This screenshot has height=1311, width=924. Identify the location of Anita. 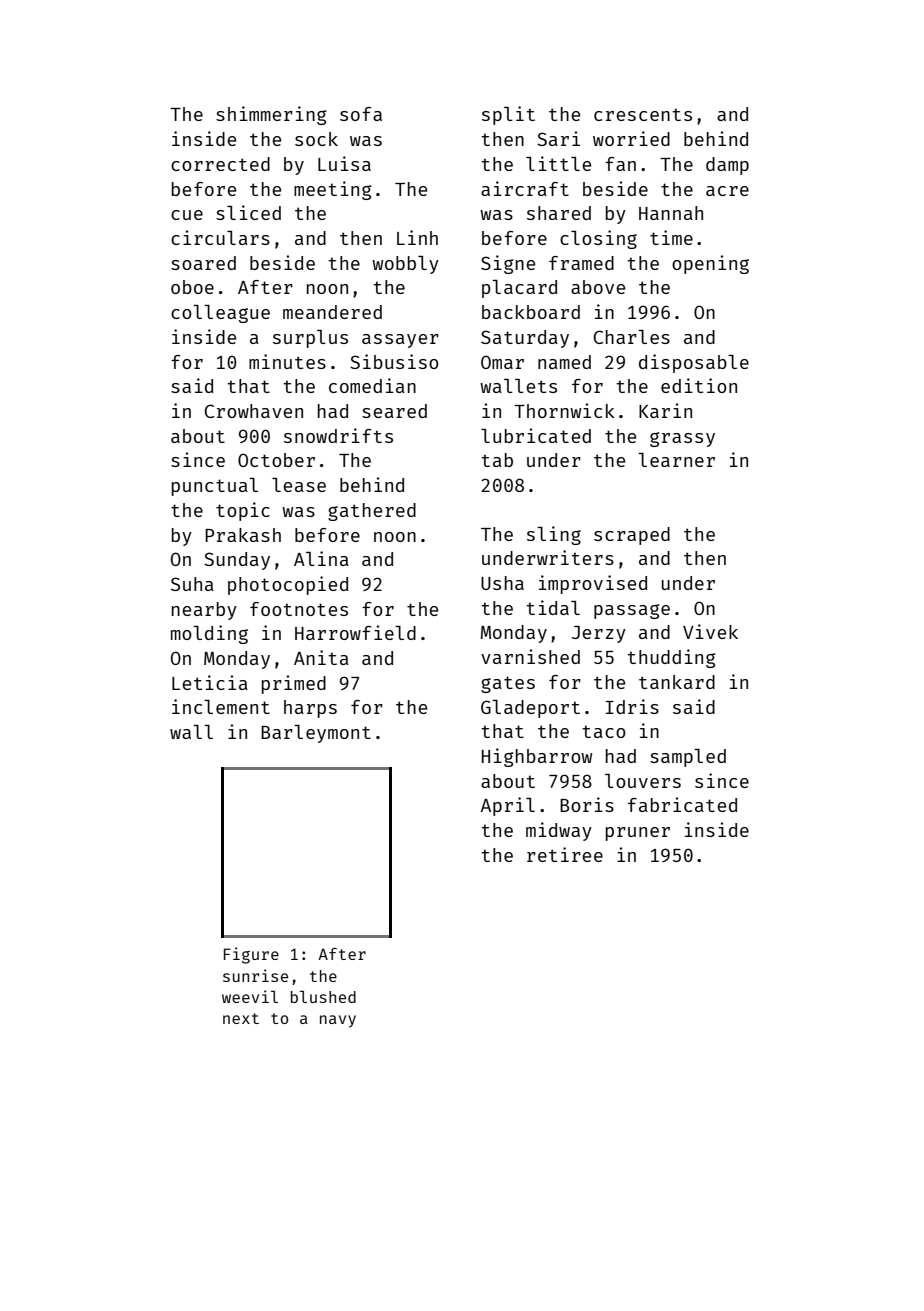
(321, 657).
